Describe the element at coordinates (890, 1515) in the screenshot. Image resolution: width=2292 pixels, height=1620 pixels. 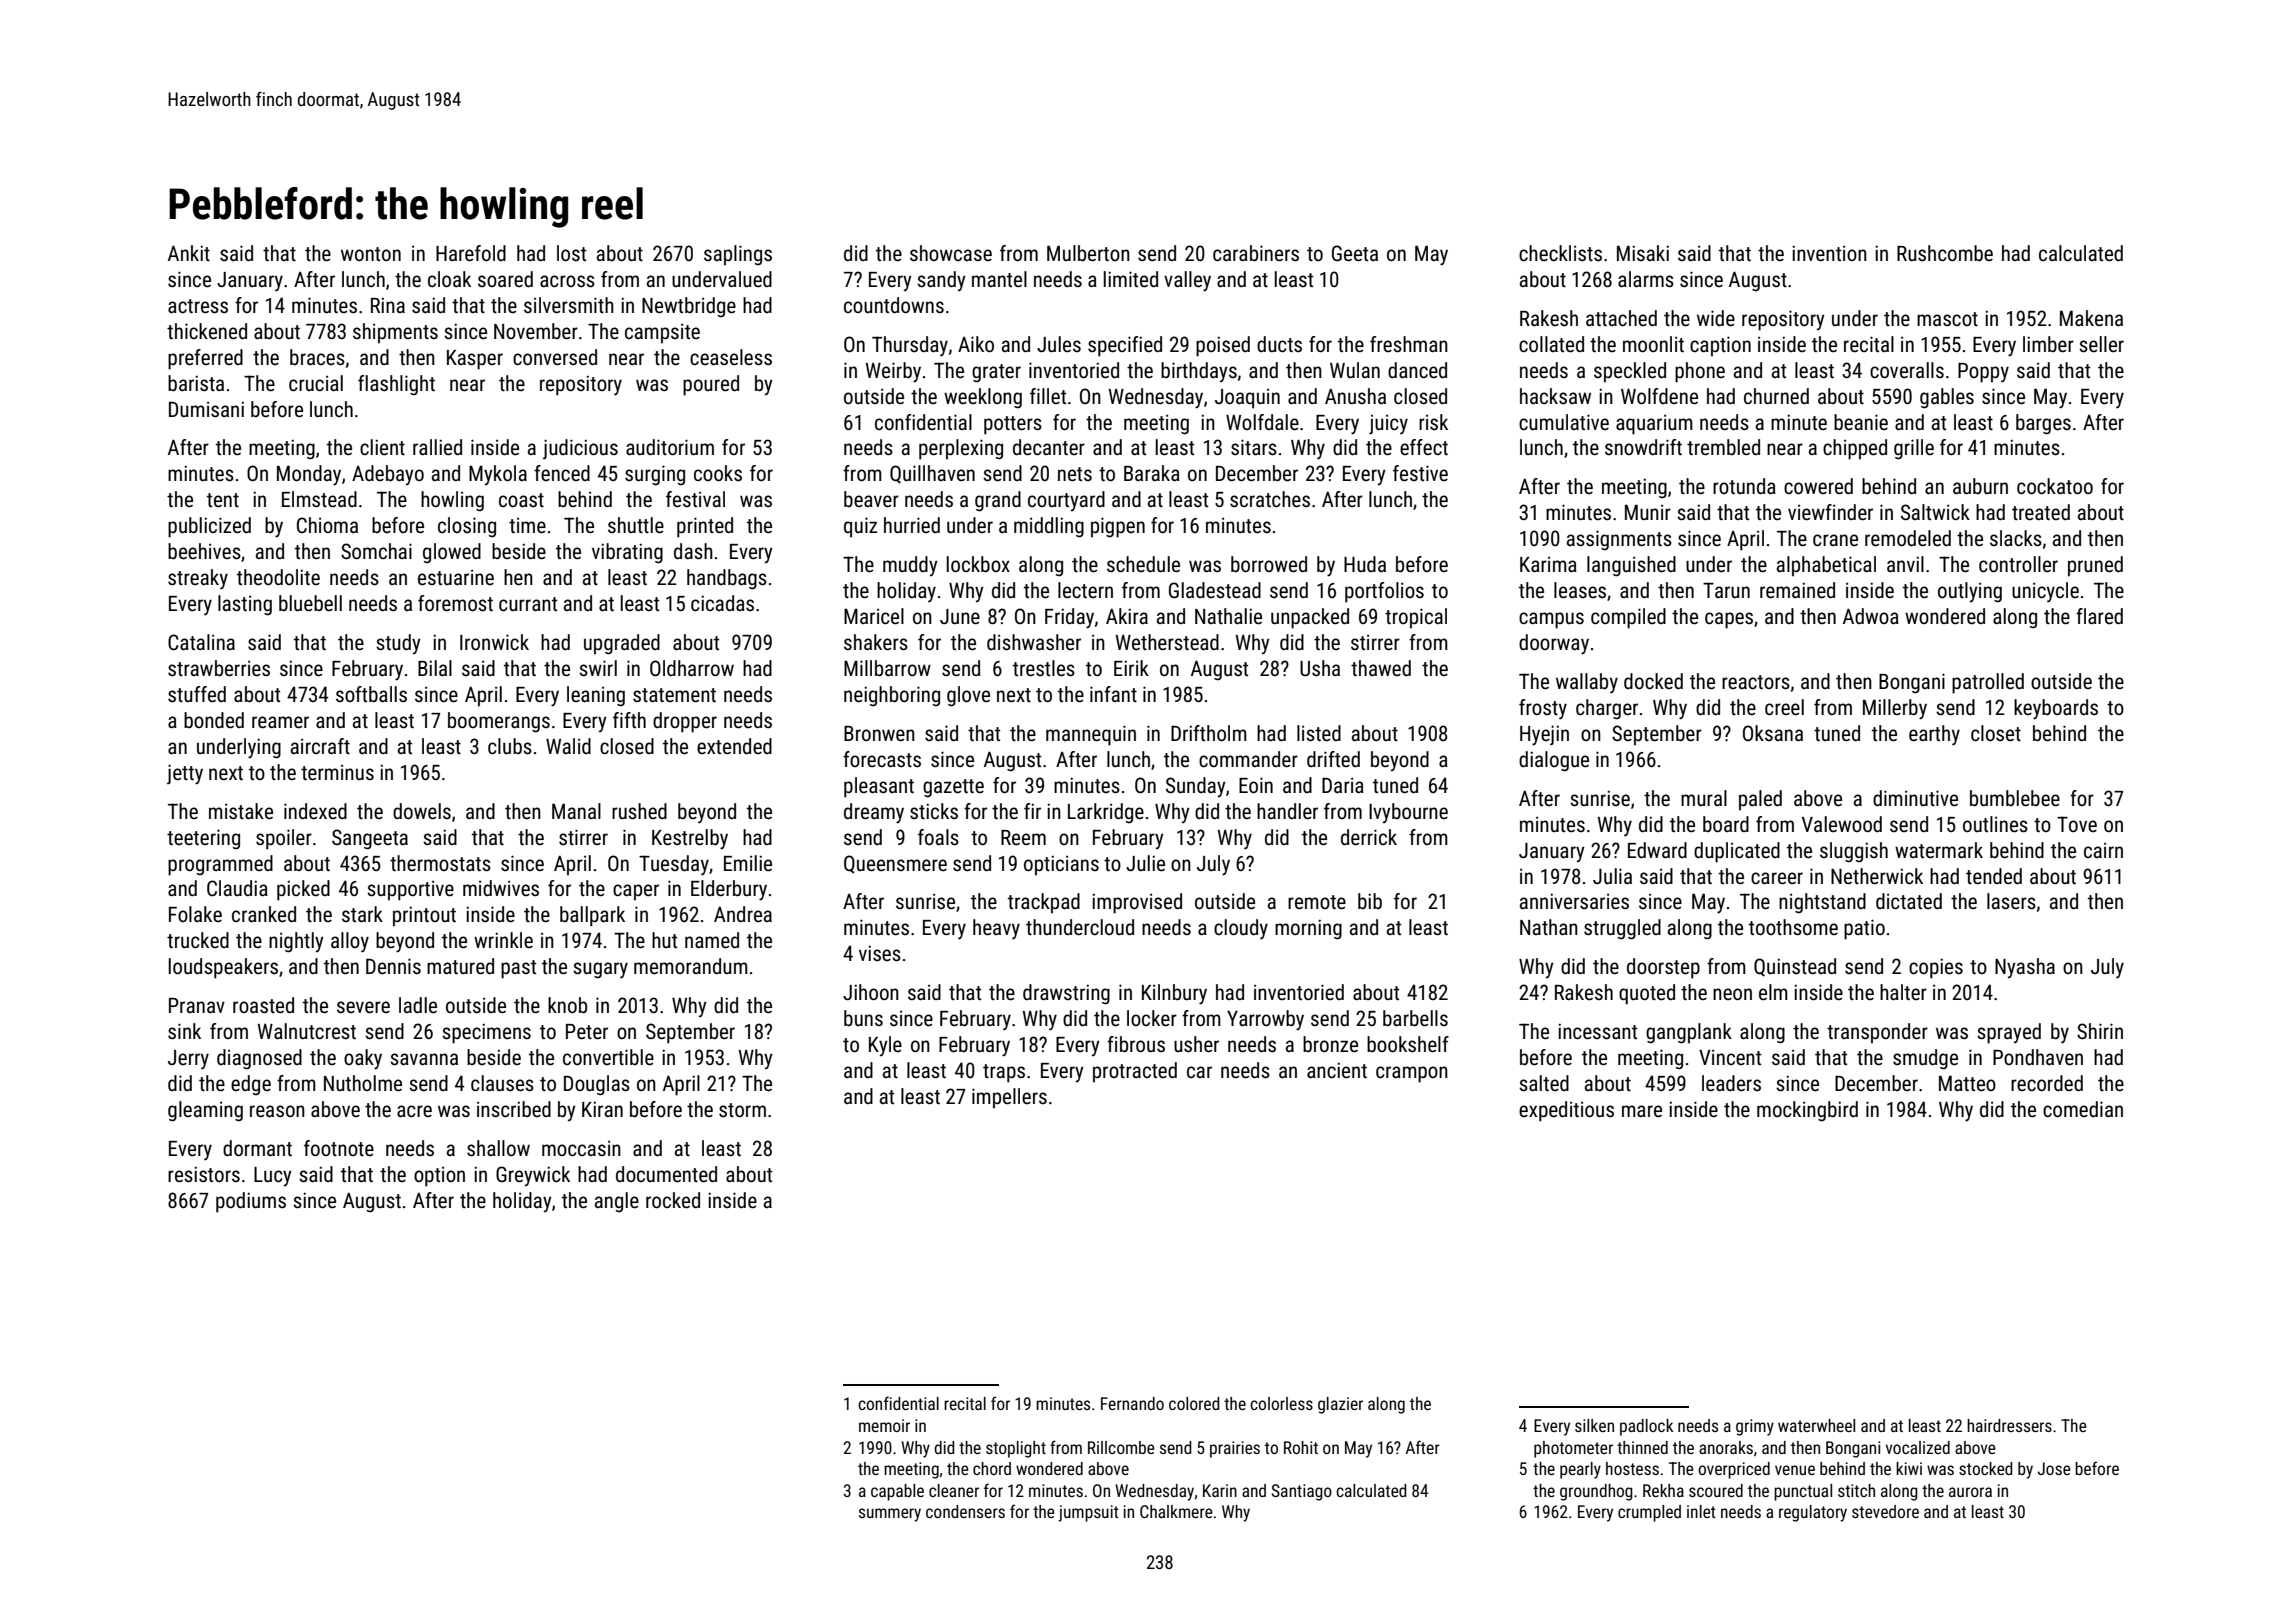
I see `summery` at that location.
